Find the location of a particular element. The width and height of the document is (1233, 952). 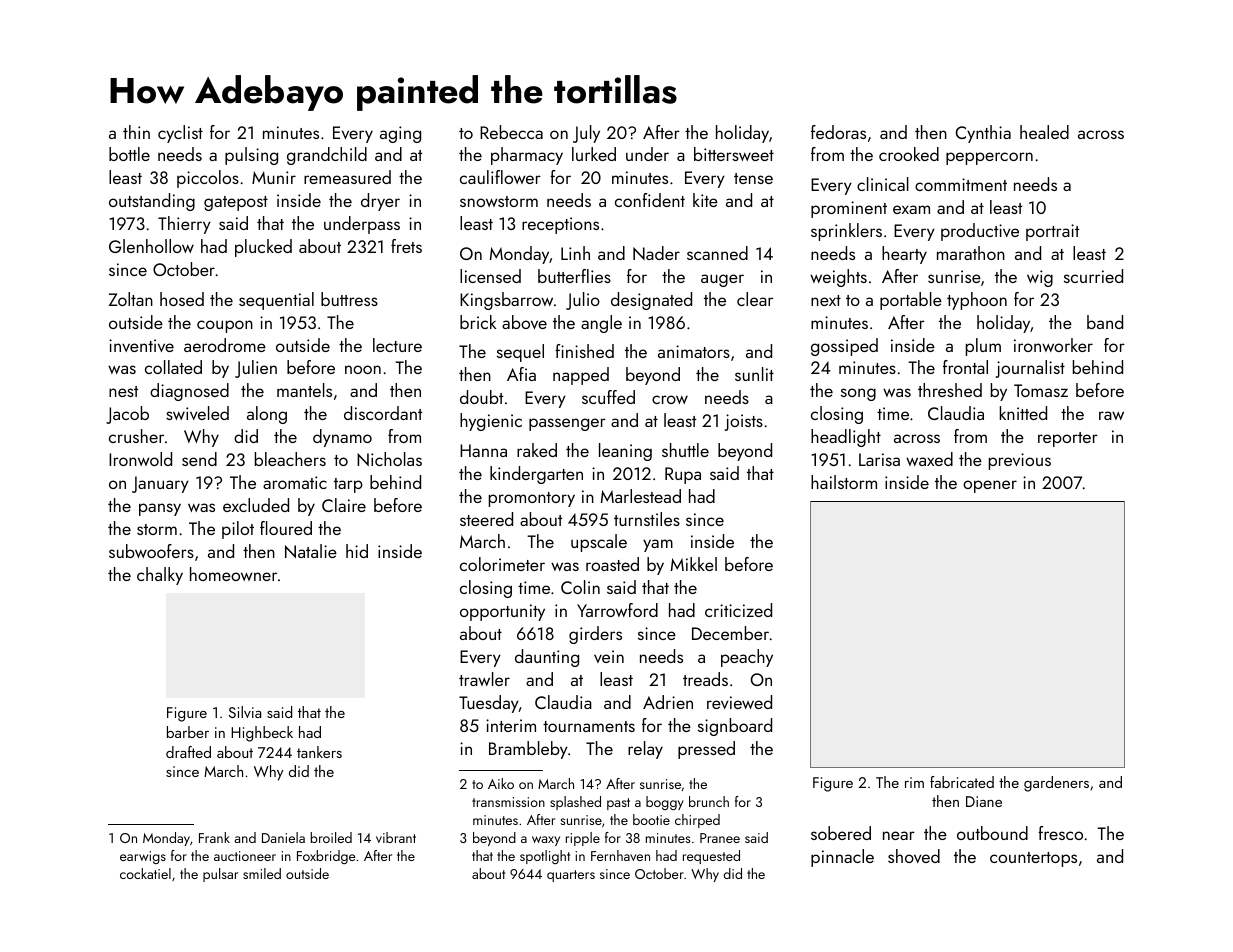

fedoras is located at coordinates (838, 132).
